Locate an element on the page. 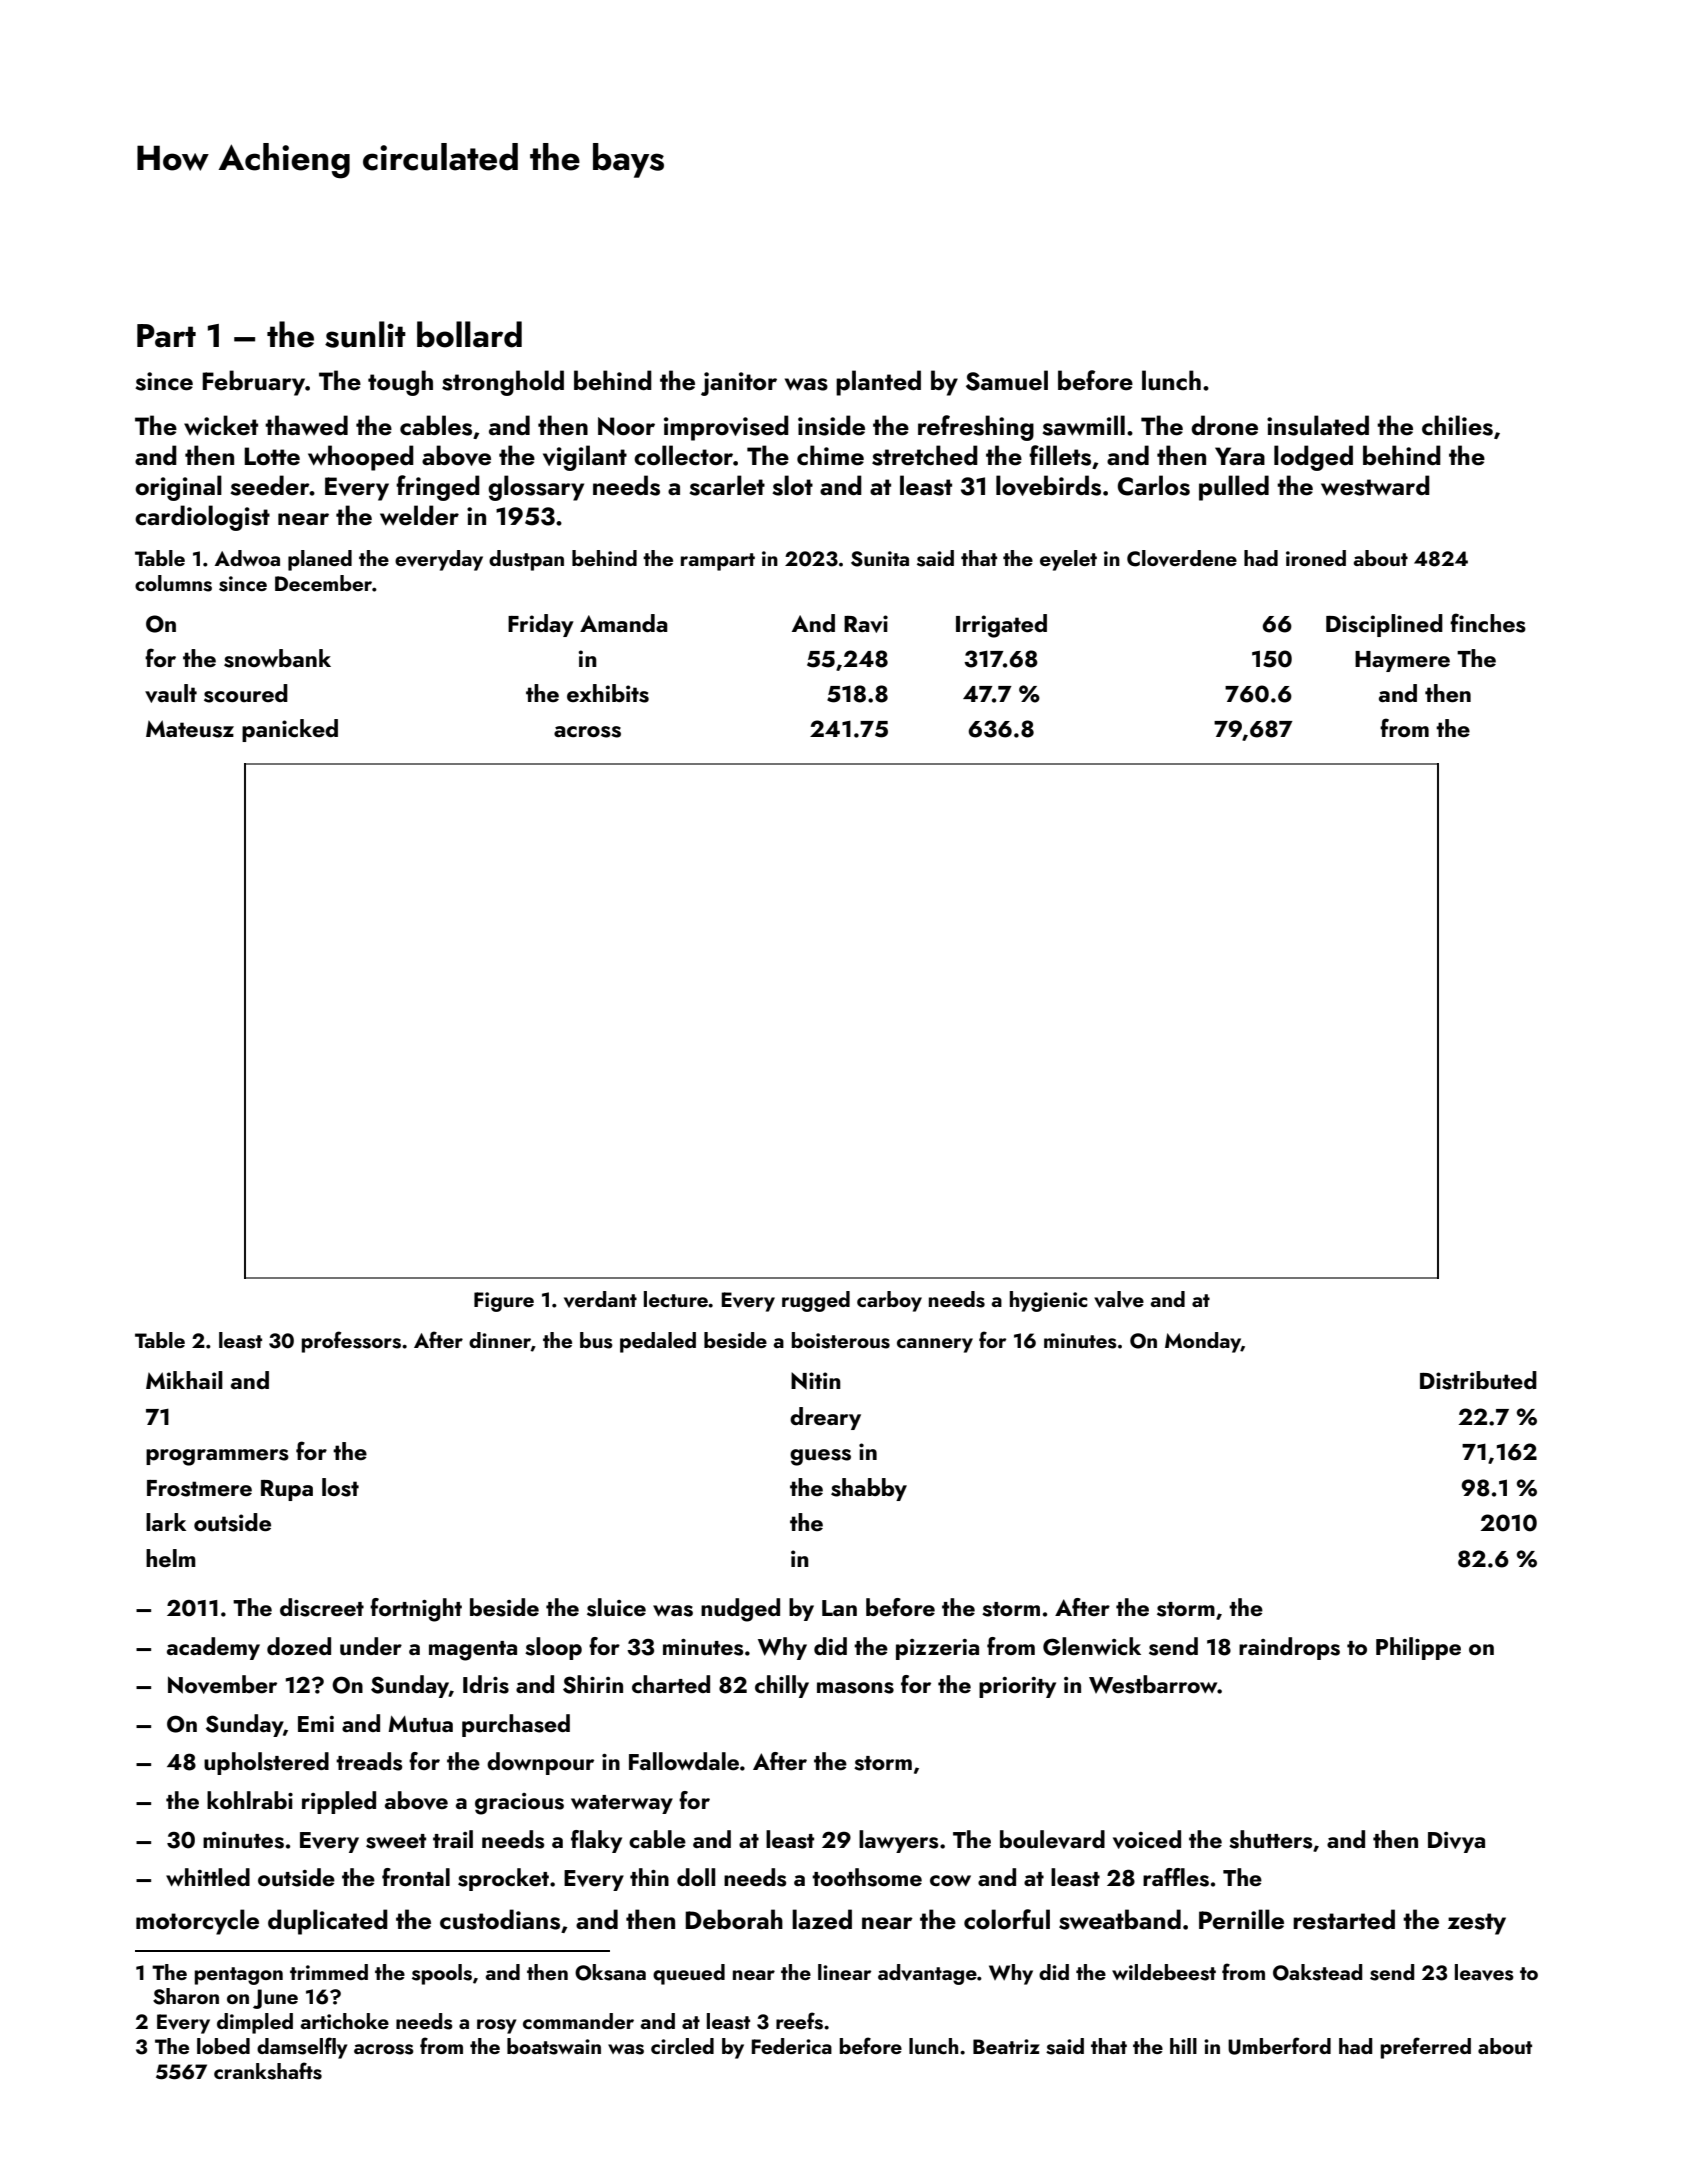 This document has width=1683, height=2178. Haymere is located at coordinates (1402, 661).
